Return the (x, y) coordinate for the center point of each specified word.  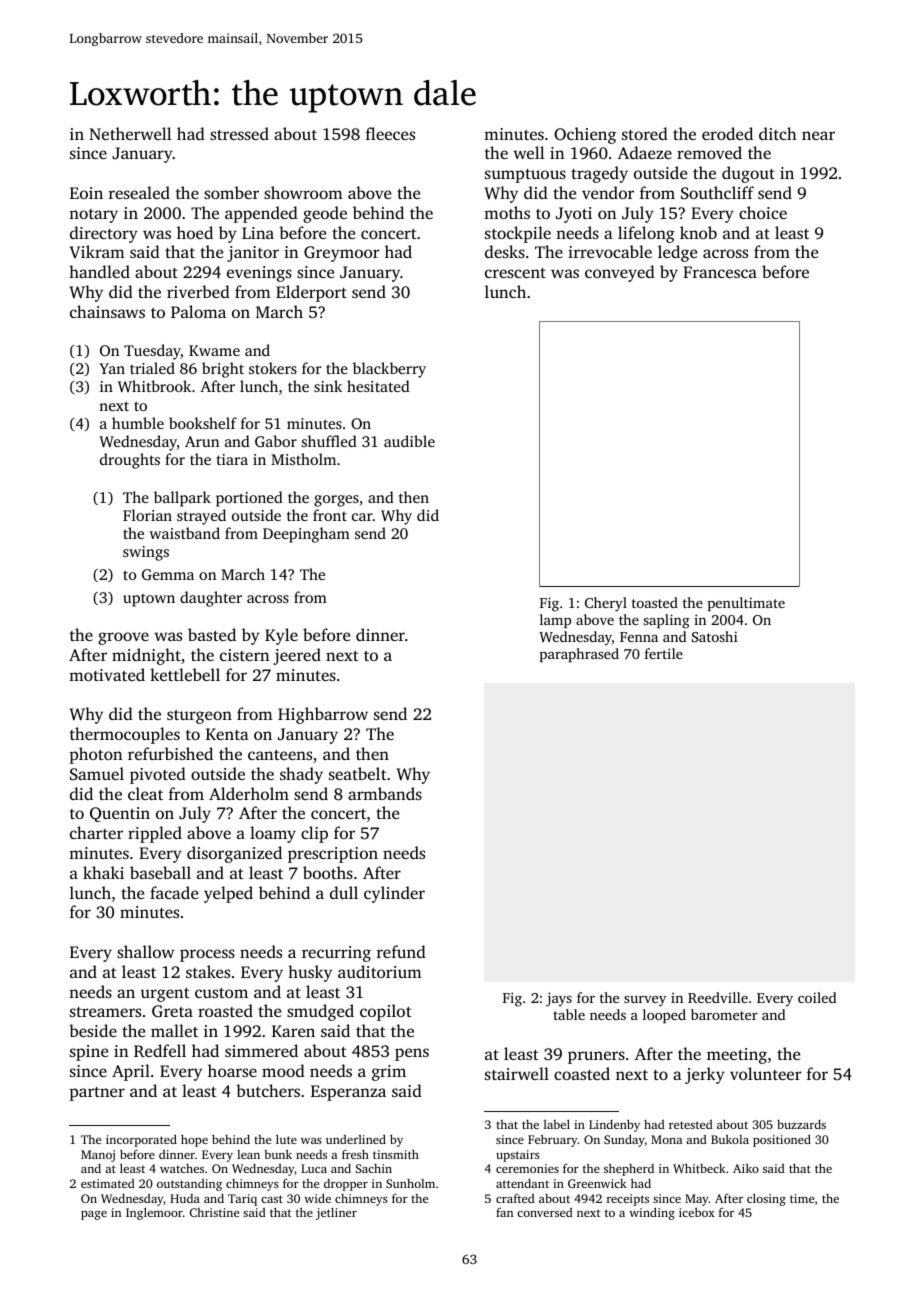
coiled (817, 997)
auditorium (380, 971)
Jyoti (574, 215)
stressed (239, 133)
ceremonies (527, 1168)
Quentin (120, 814)
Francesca (720, 272)
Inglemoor (154, 1213)
